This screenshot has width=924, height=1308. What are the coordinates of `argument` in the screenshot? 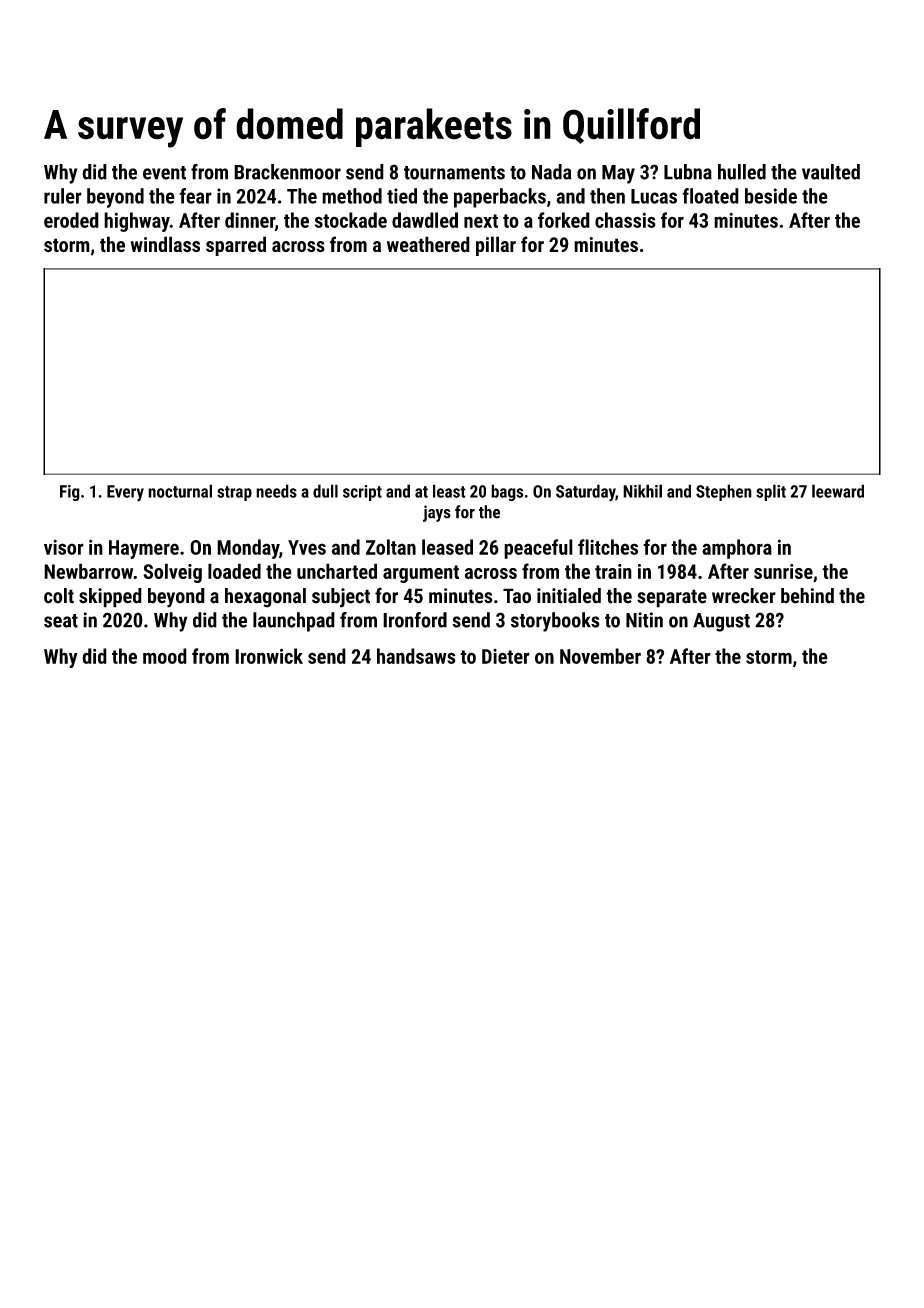 It's located at (421, 574).
